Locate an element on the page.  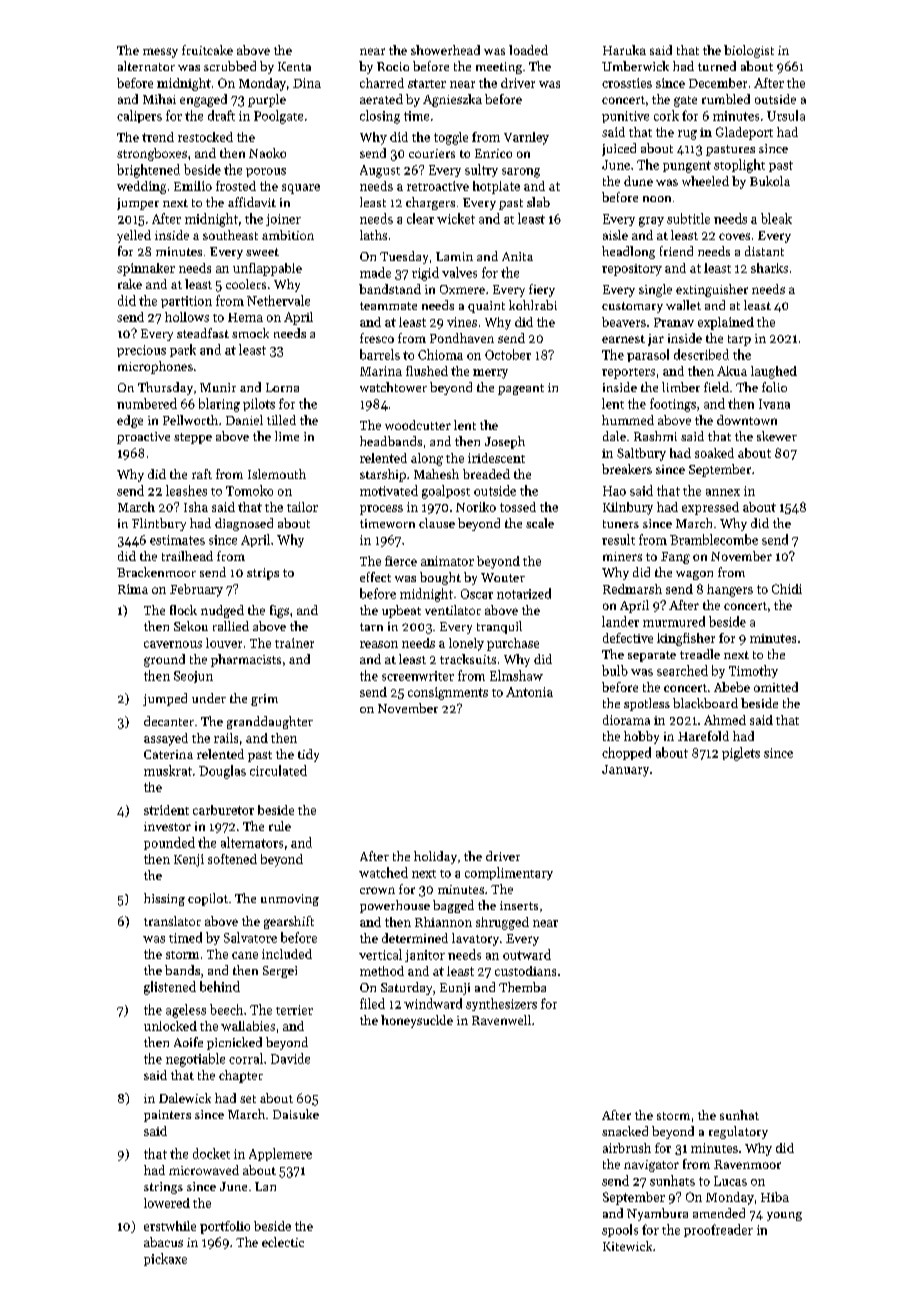
Mihai is located at coordinates (159, 99).
